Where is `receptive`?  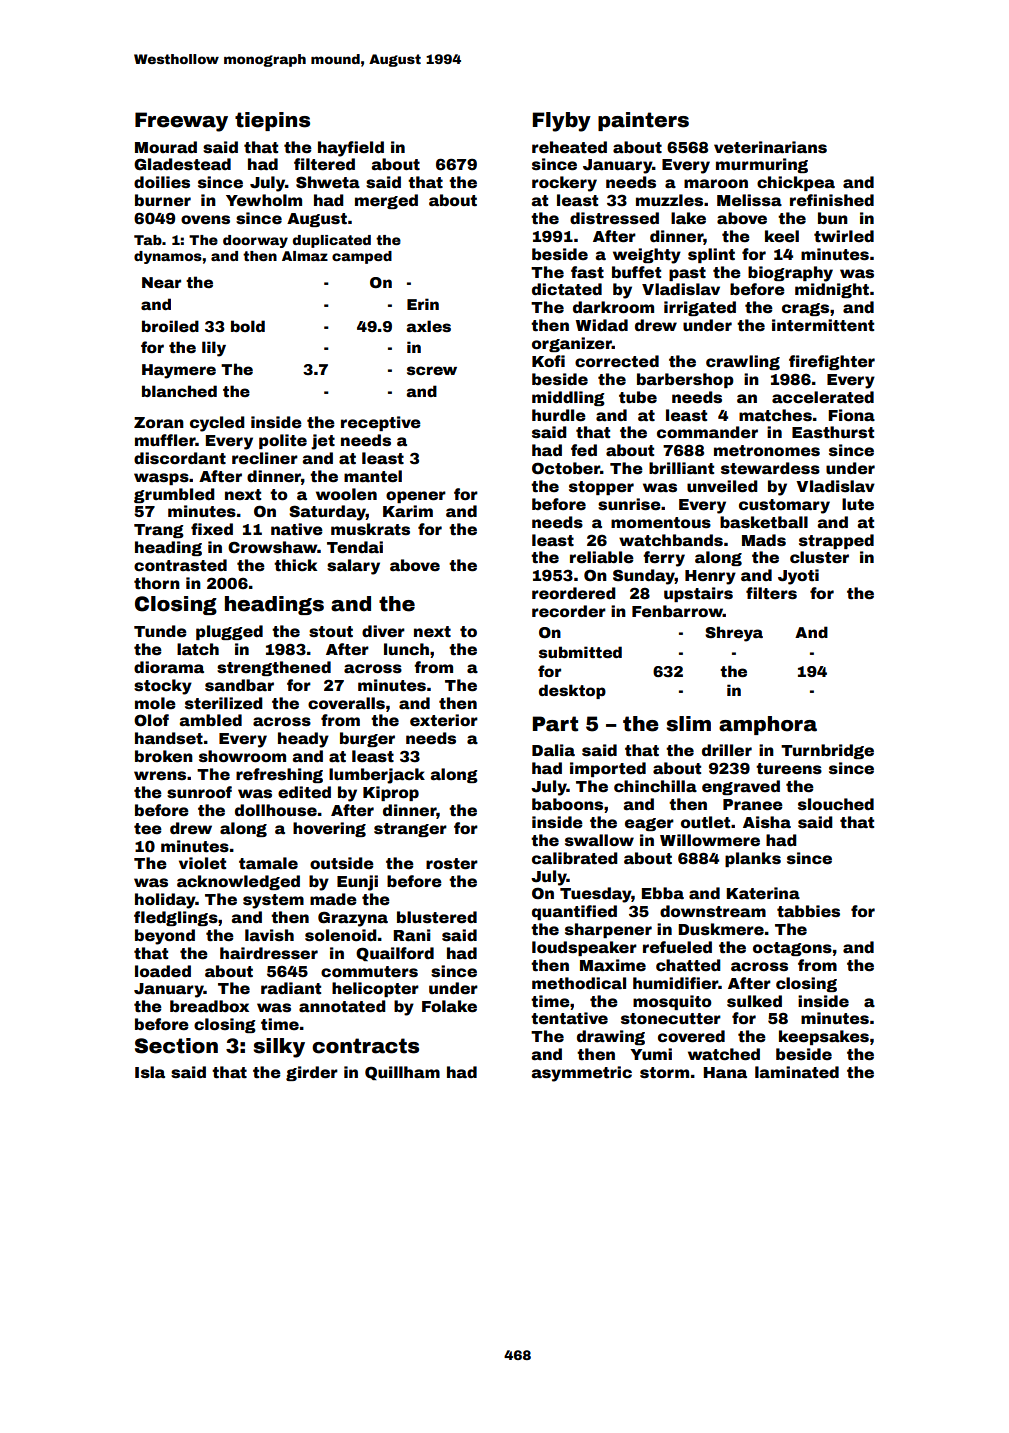
receptive is located at coordinates (381, 423).
